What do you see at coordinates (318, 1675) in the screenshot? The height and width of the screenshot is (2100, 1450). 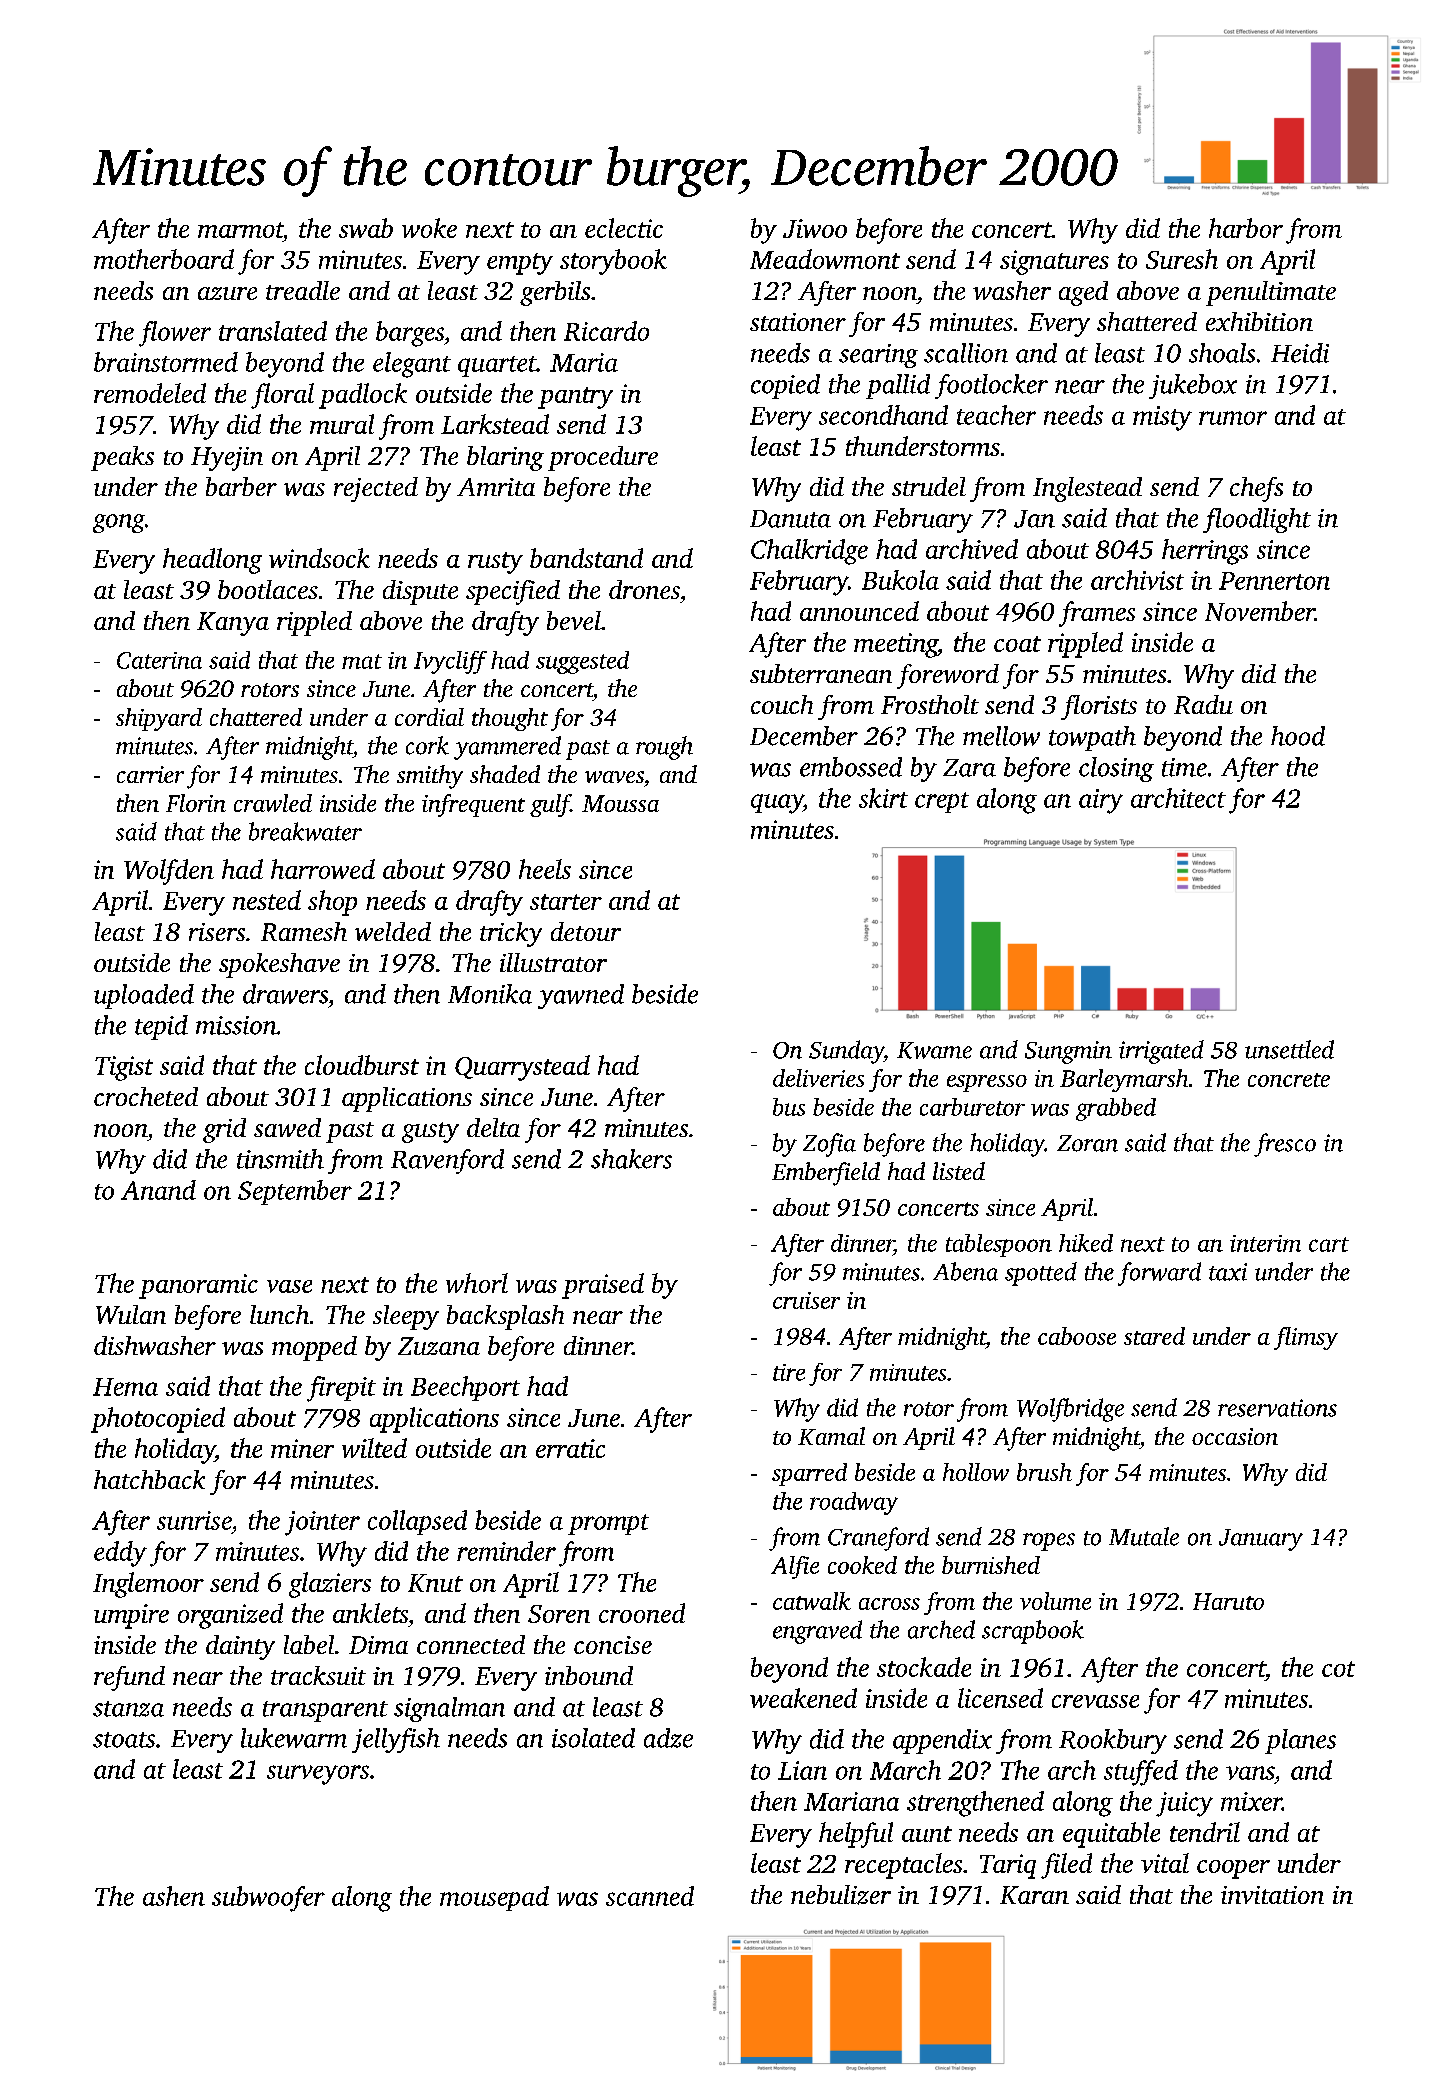 I see `tracksuit` at bounding box center [318, 1675].
